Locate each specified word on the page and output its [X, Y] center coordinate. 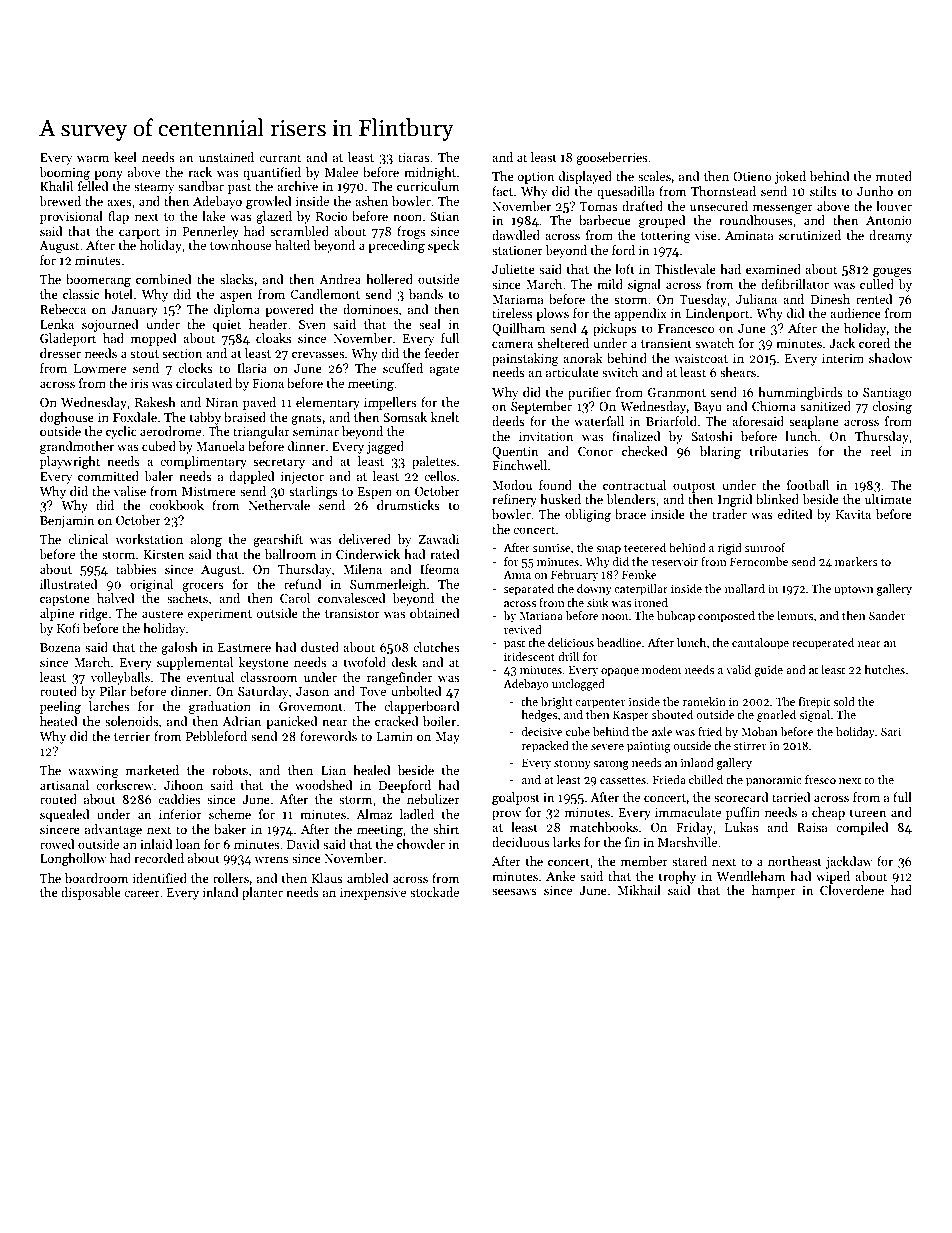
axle [662, 731]
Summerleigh [388, 585]
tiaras [414, 157]
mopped [154, 339]
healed [372, 770]
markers [856, 561]
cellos [440, 476]
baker [230, 829]
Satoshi [712, 436]
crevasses [318, 354]
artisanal [64, 785]
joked [790, 177]
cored [874, 343]
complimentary [203, 462]
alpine [57, 614]
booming [64, 173]
